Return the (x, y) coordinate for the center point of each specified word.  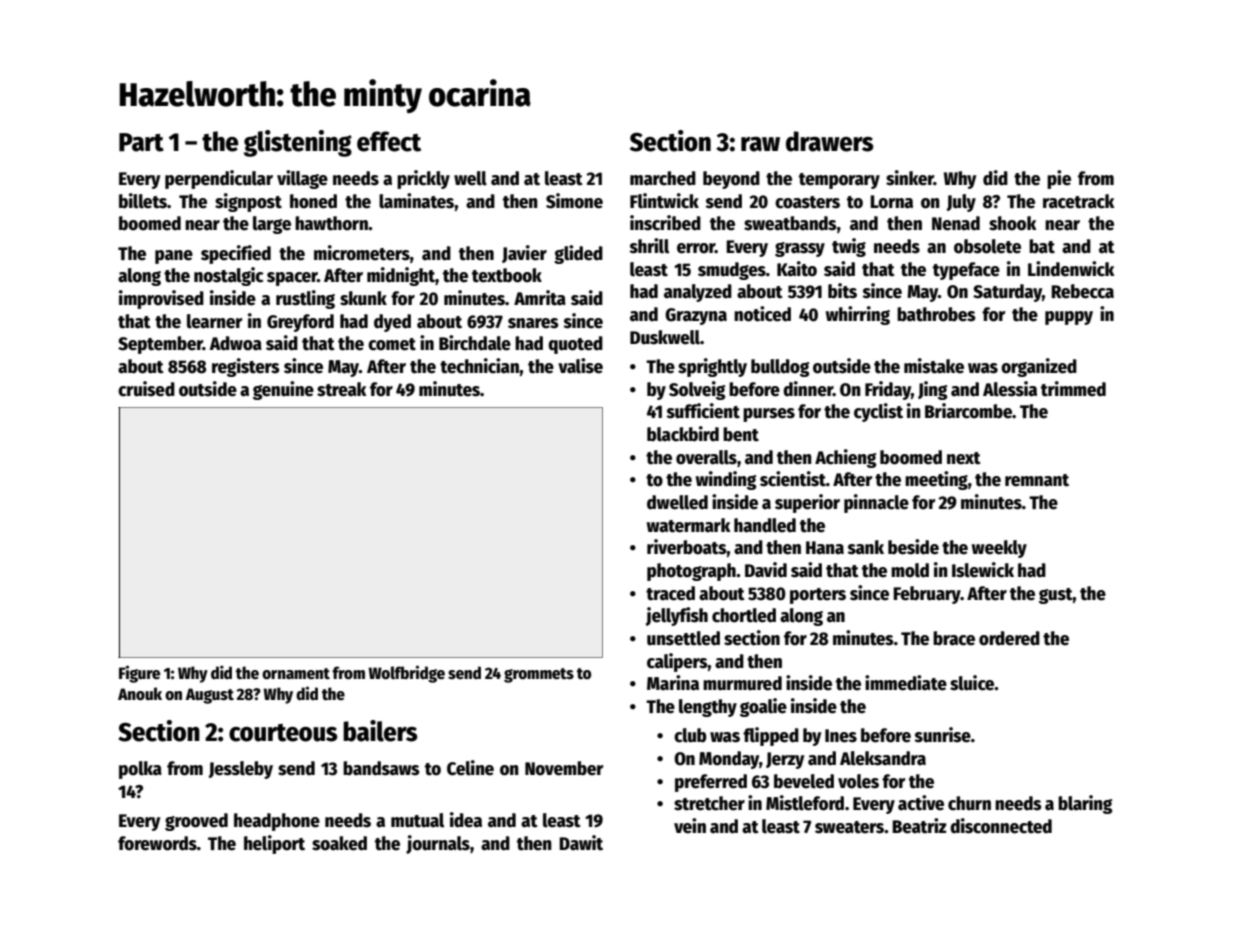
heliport (274, 844)
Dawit (581, 843)
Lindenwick (1071, 269)
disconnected (1001, 826)
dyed (392, 323)
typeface (966, 271)
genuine (283, 390)
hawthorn (331, 223)
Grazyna (696, 316)
